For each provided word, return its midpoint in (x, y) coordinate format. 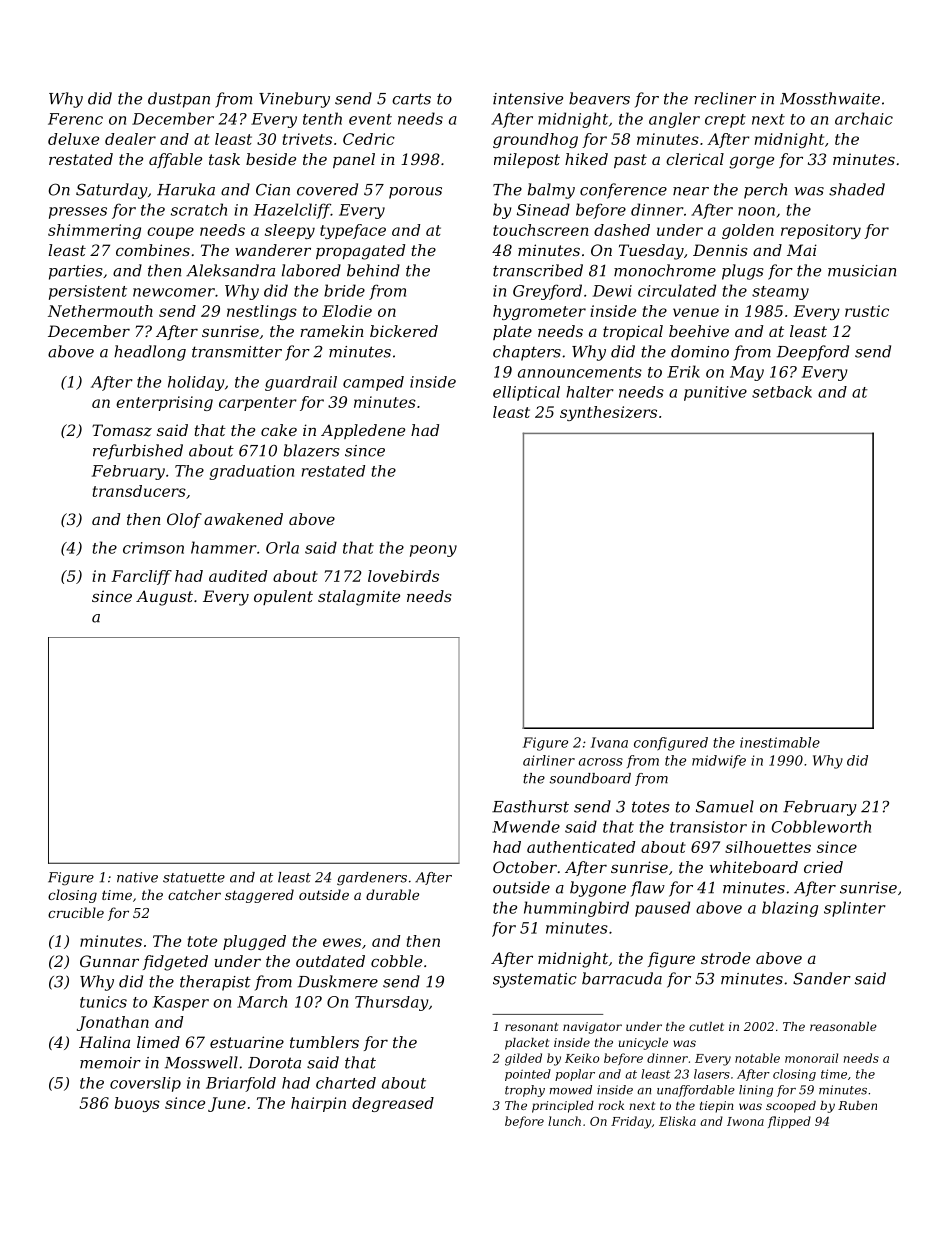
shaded (857, 189)
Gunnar (109, 961)
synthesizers (608, 413)
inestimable (780, 742)
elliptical (526, 393)
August (164, 598)
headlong (150, 353)
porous (415, 193)
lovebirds (403, 576)
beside (271, 159)
